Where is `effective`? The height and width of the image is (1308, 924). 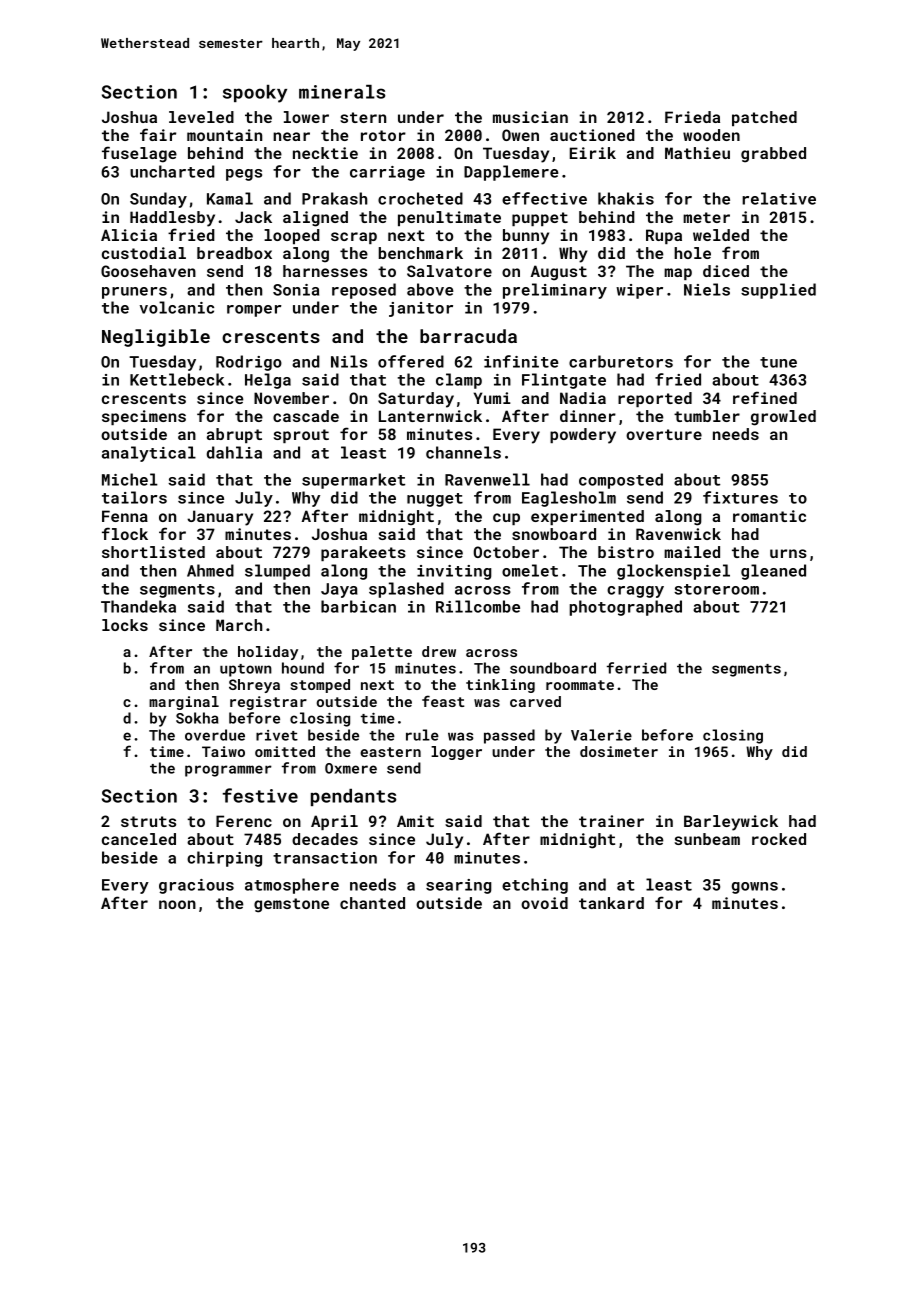 effective is located at coordinates (544, 198).
